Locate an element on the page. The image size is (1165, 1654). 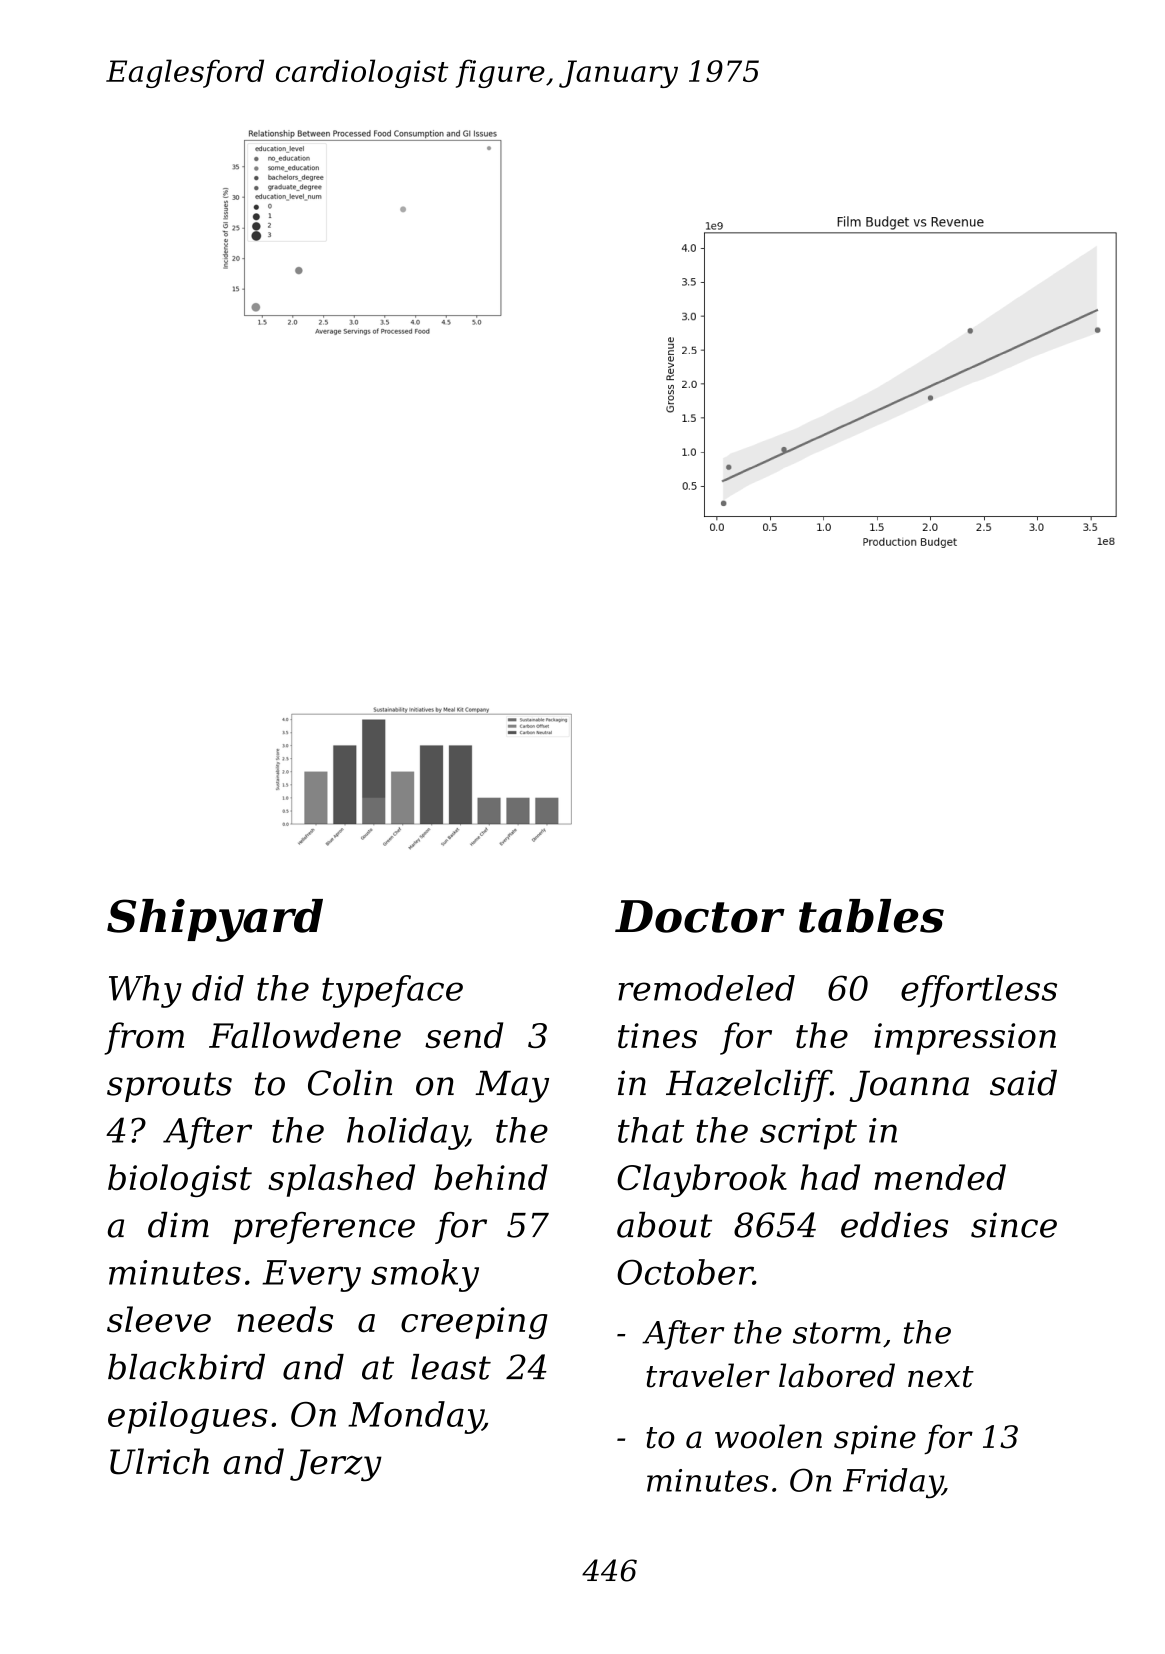
behind is located at coordinates (491, 1177).
